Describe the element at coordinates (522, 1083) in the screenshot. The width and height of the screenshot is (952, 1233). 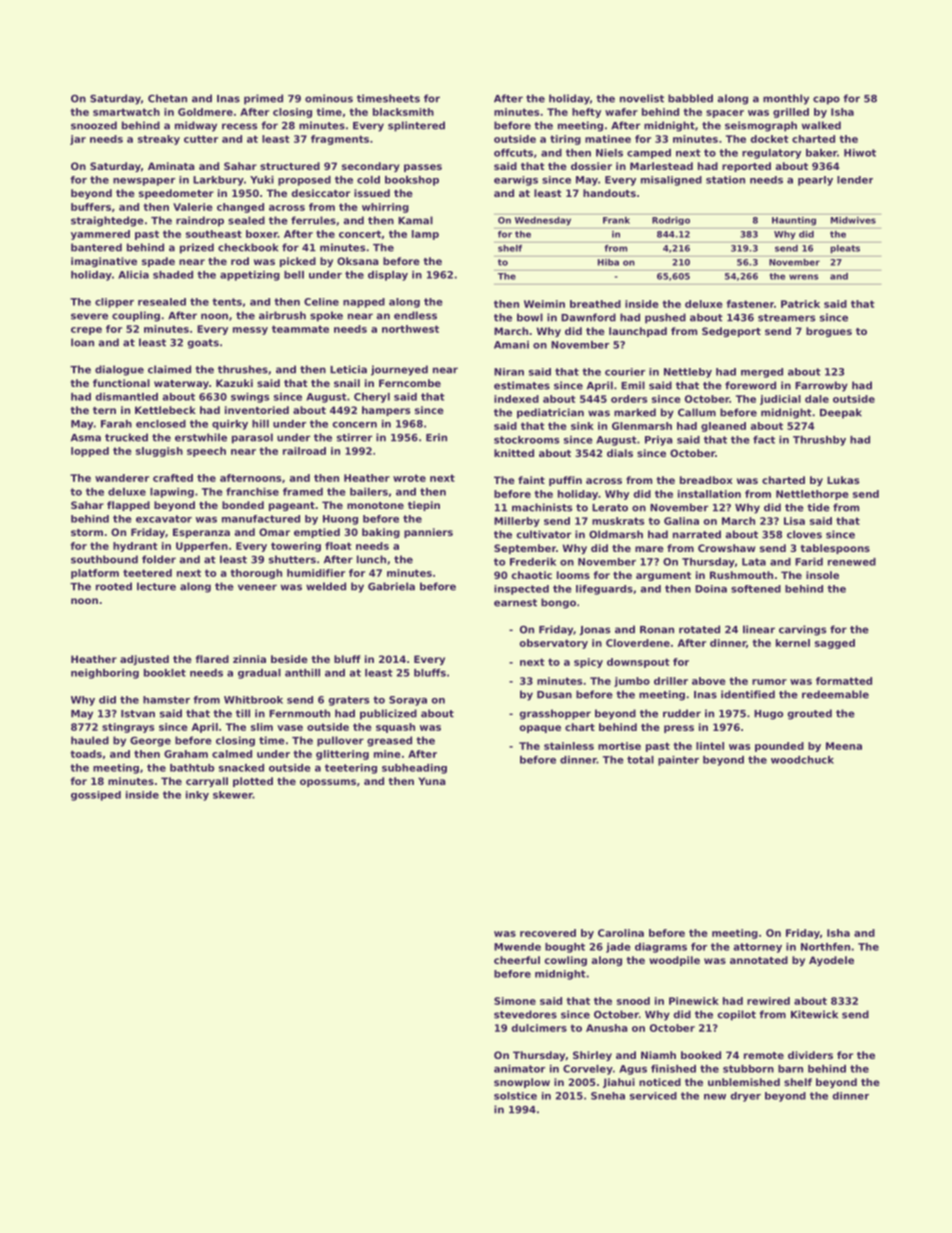
I see `snowplow` at that location.
